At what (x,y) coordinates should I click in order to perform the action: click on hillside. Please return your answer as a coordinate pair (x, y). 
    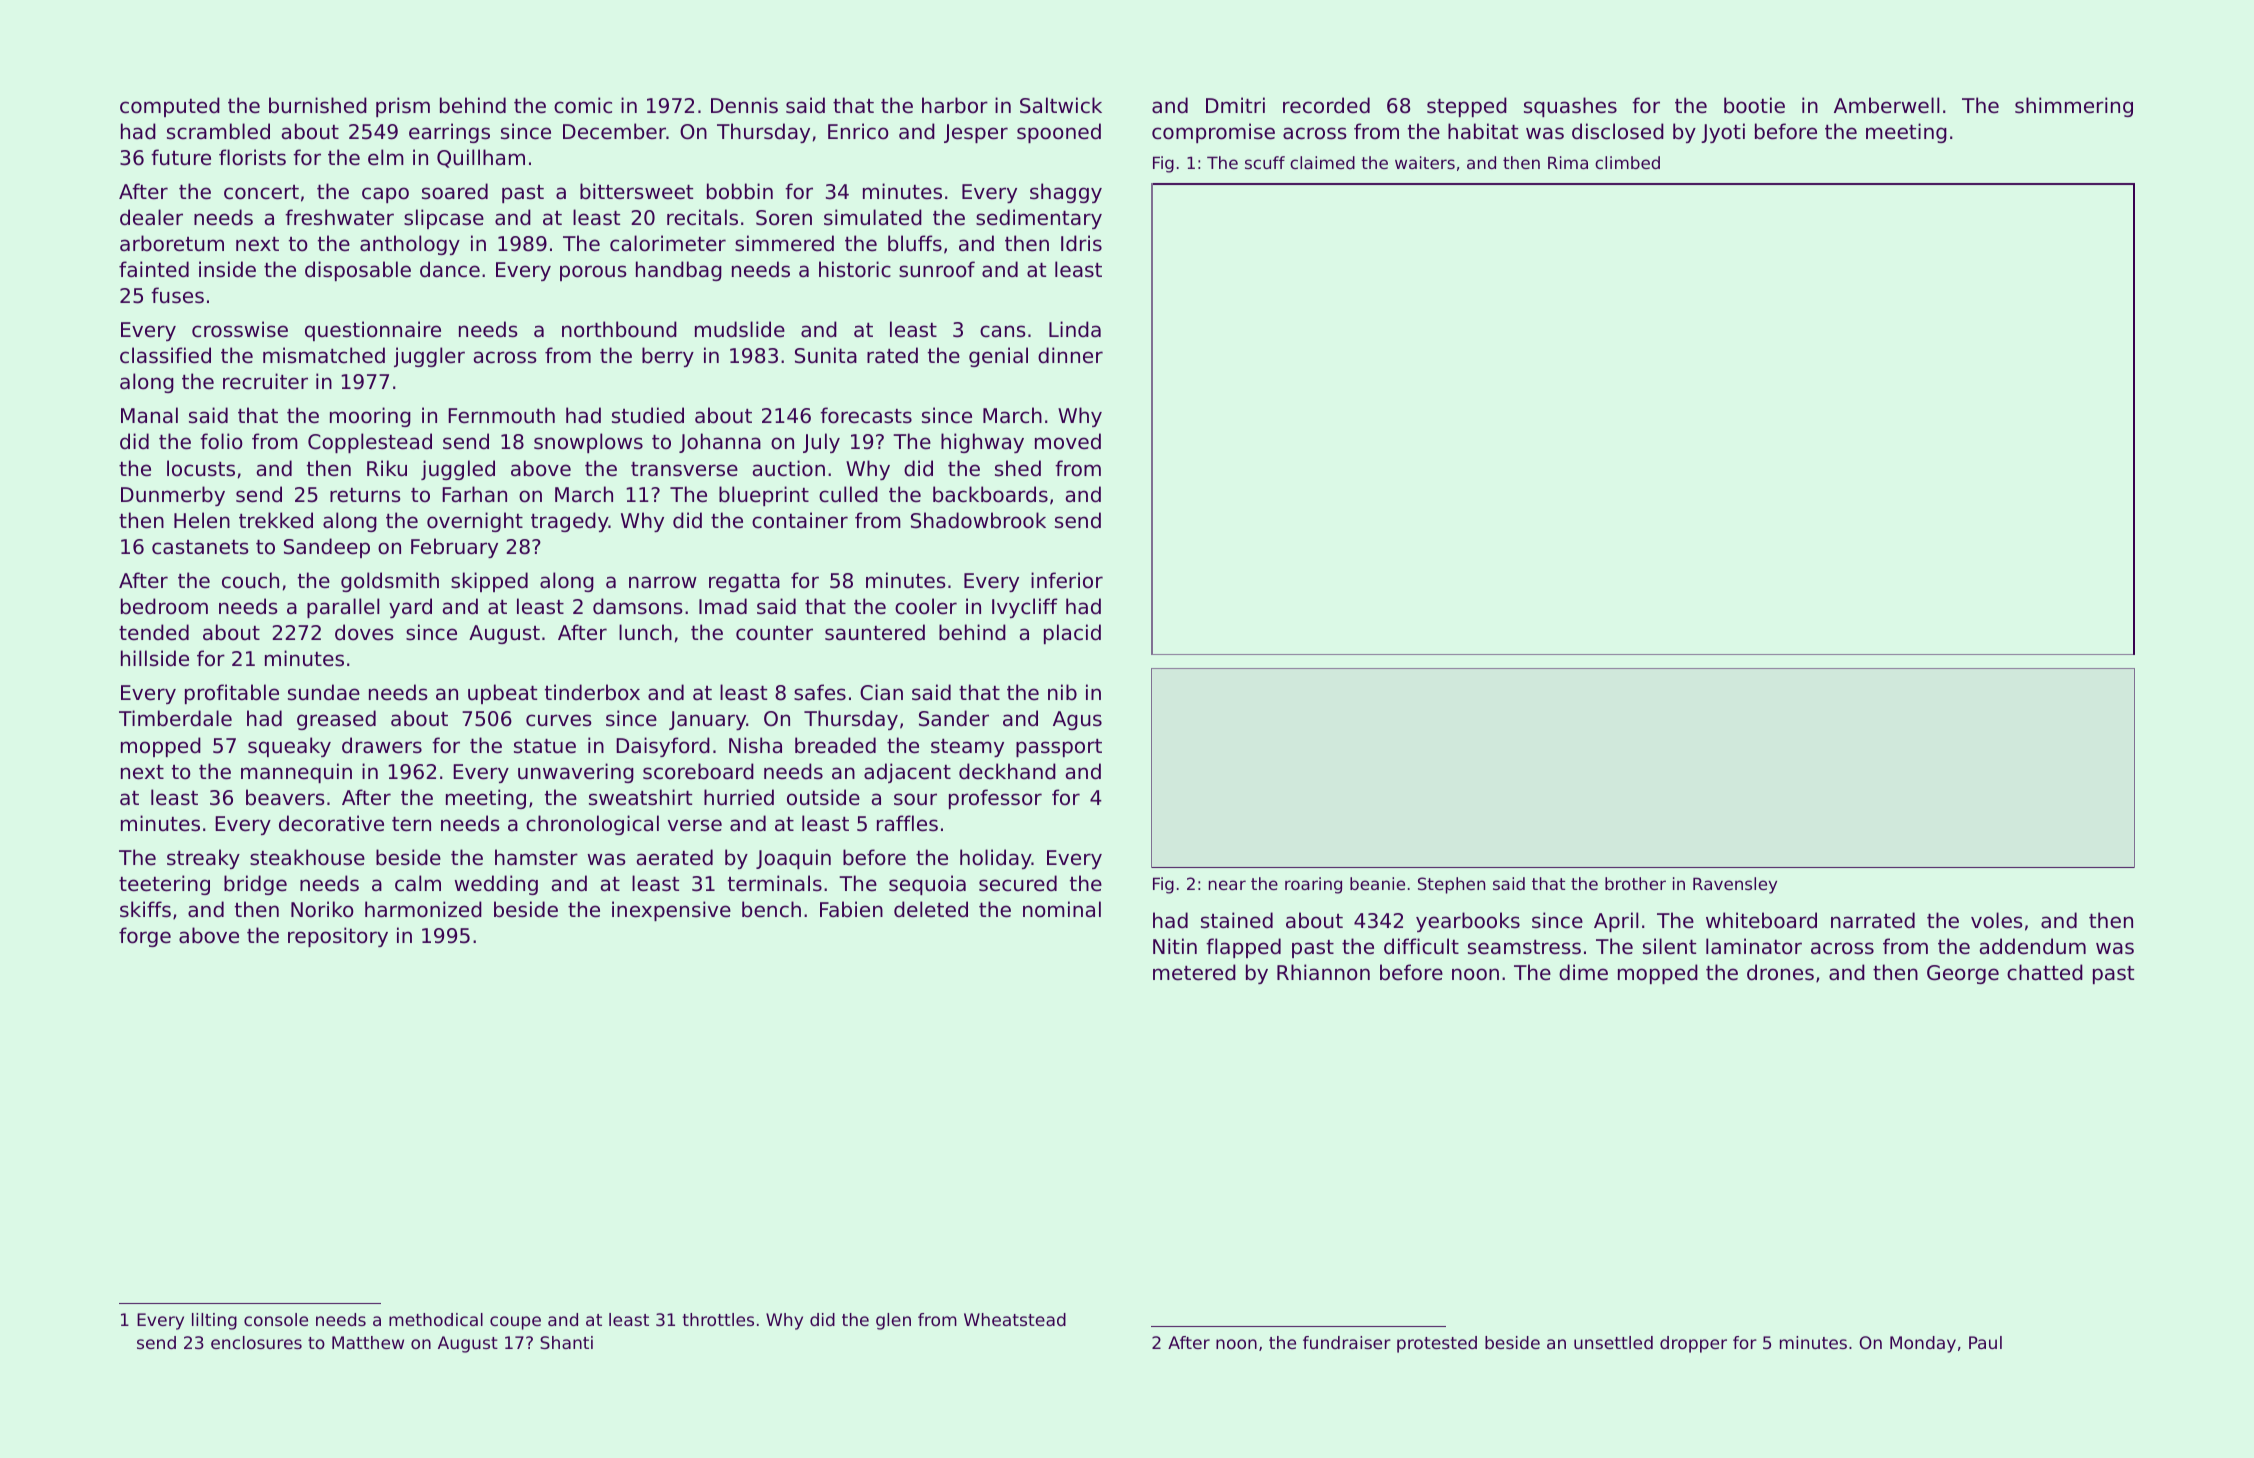
    Looking at the image, I should click on (155, 658).
